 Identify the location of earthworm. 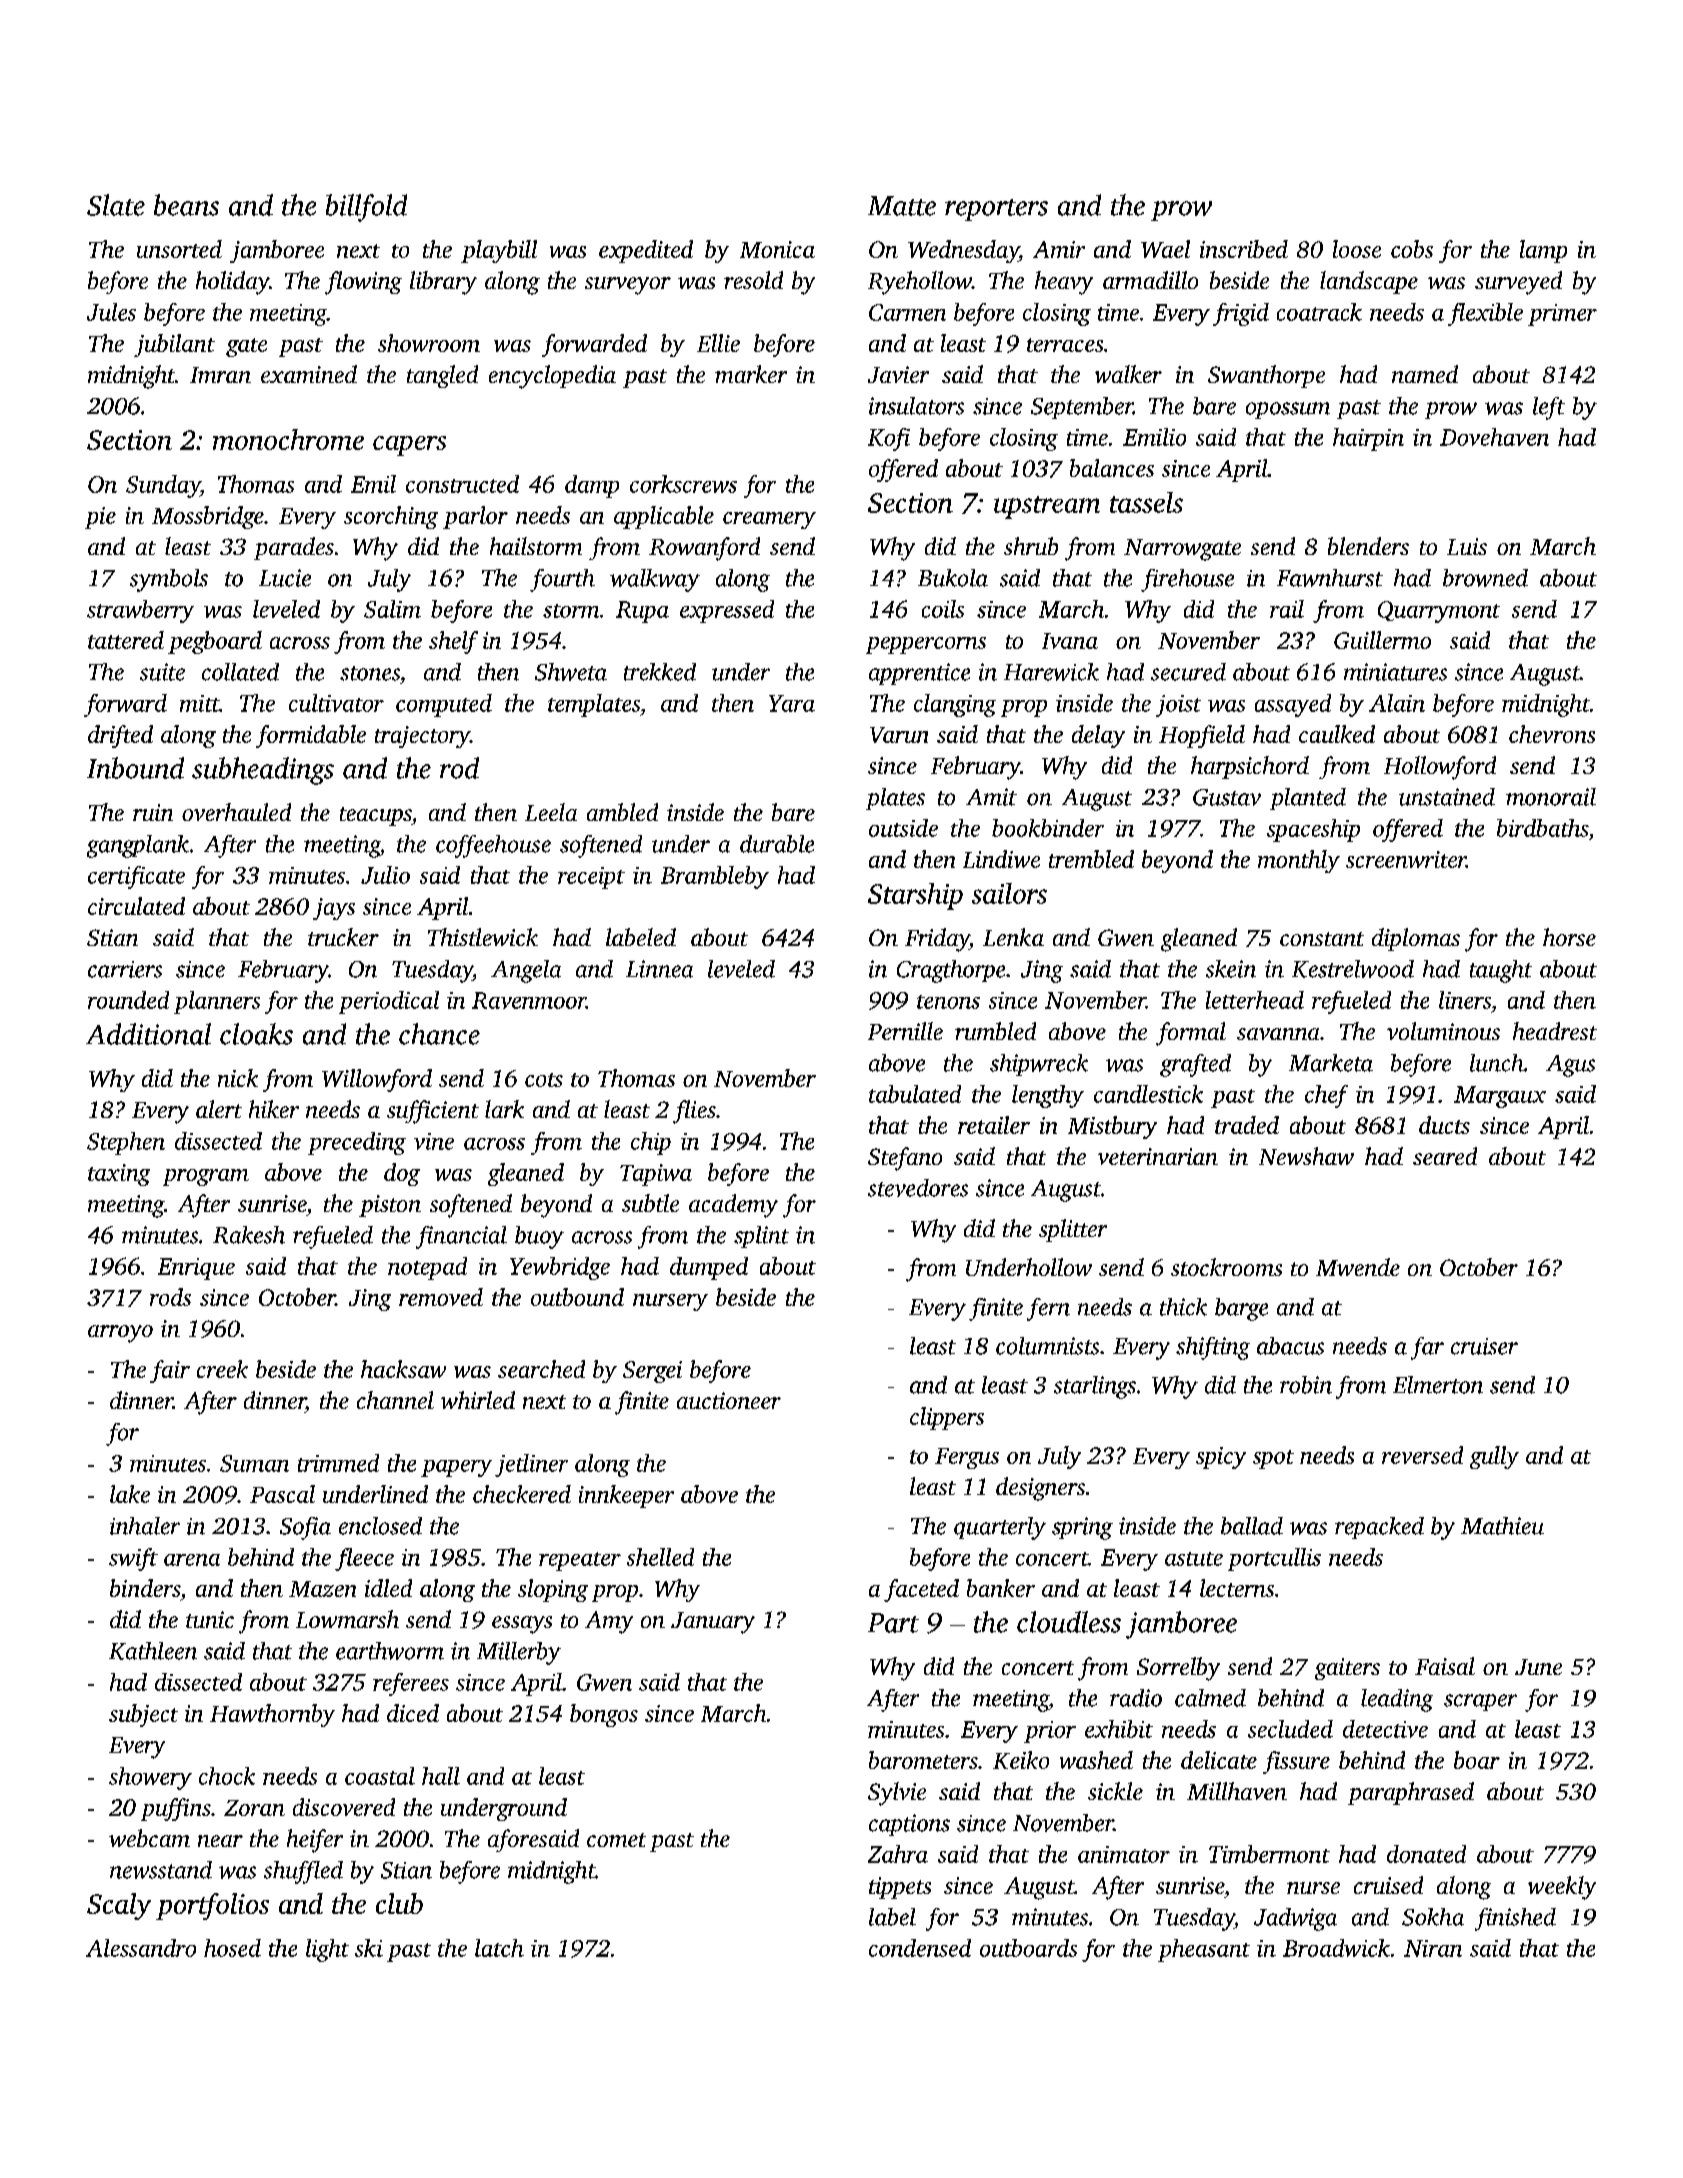
(390, 1651).
